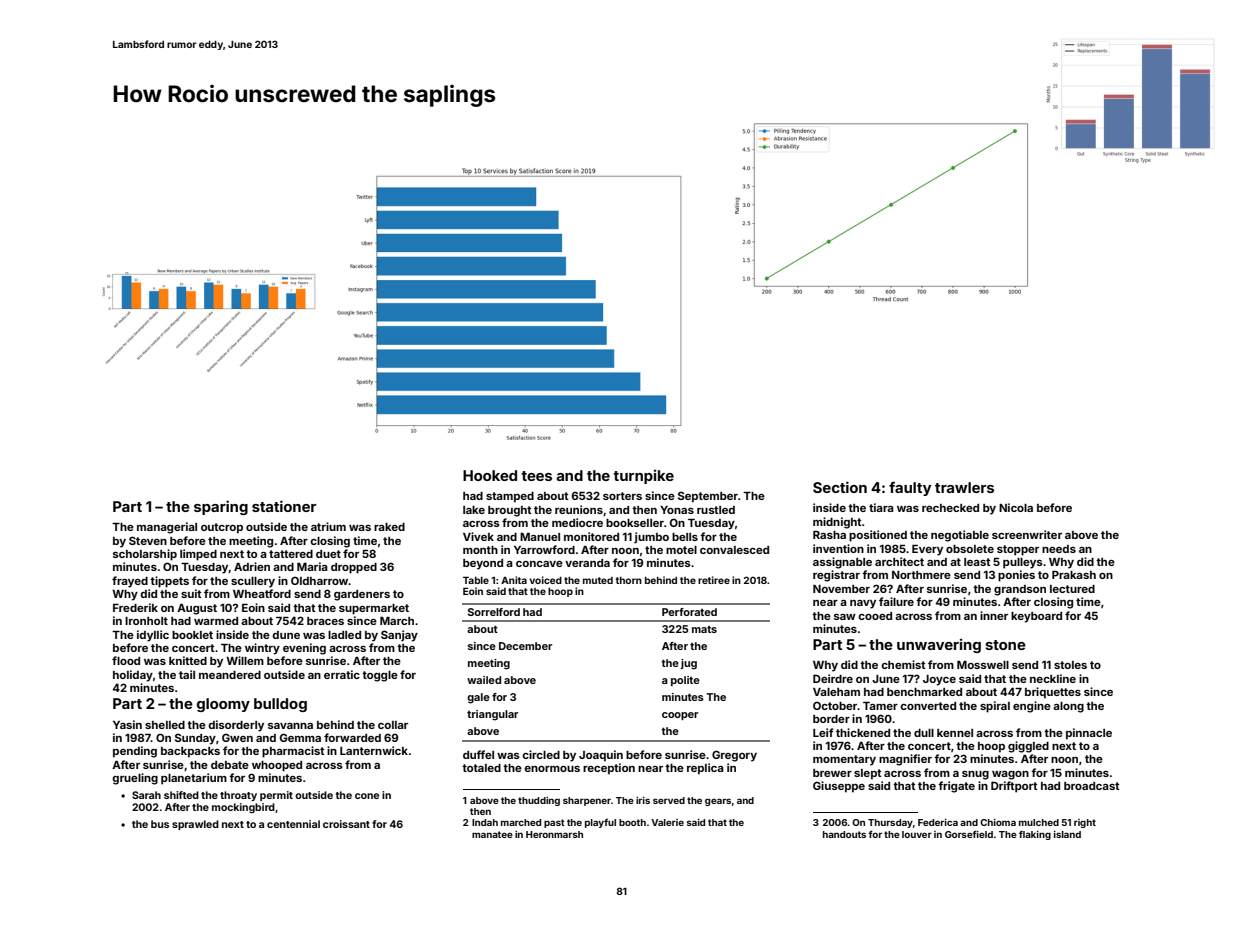 The height and width of the screenshot is (952, 1233). Describe the element at coordinates (127, 724) in the screenshot. I see `Yasin` at that location.
